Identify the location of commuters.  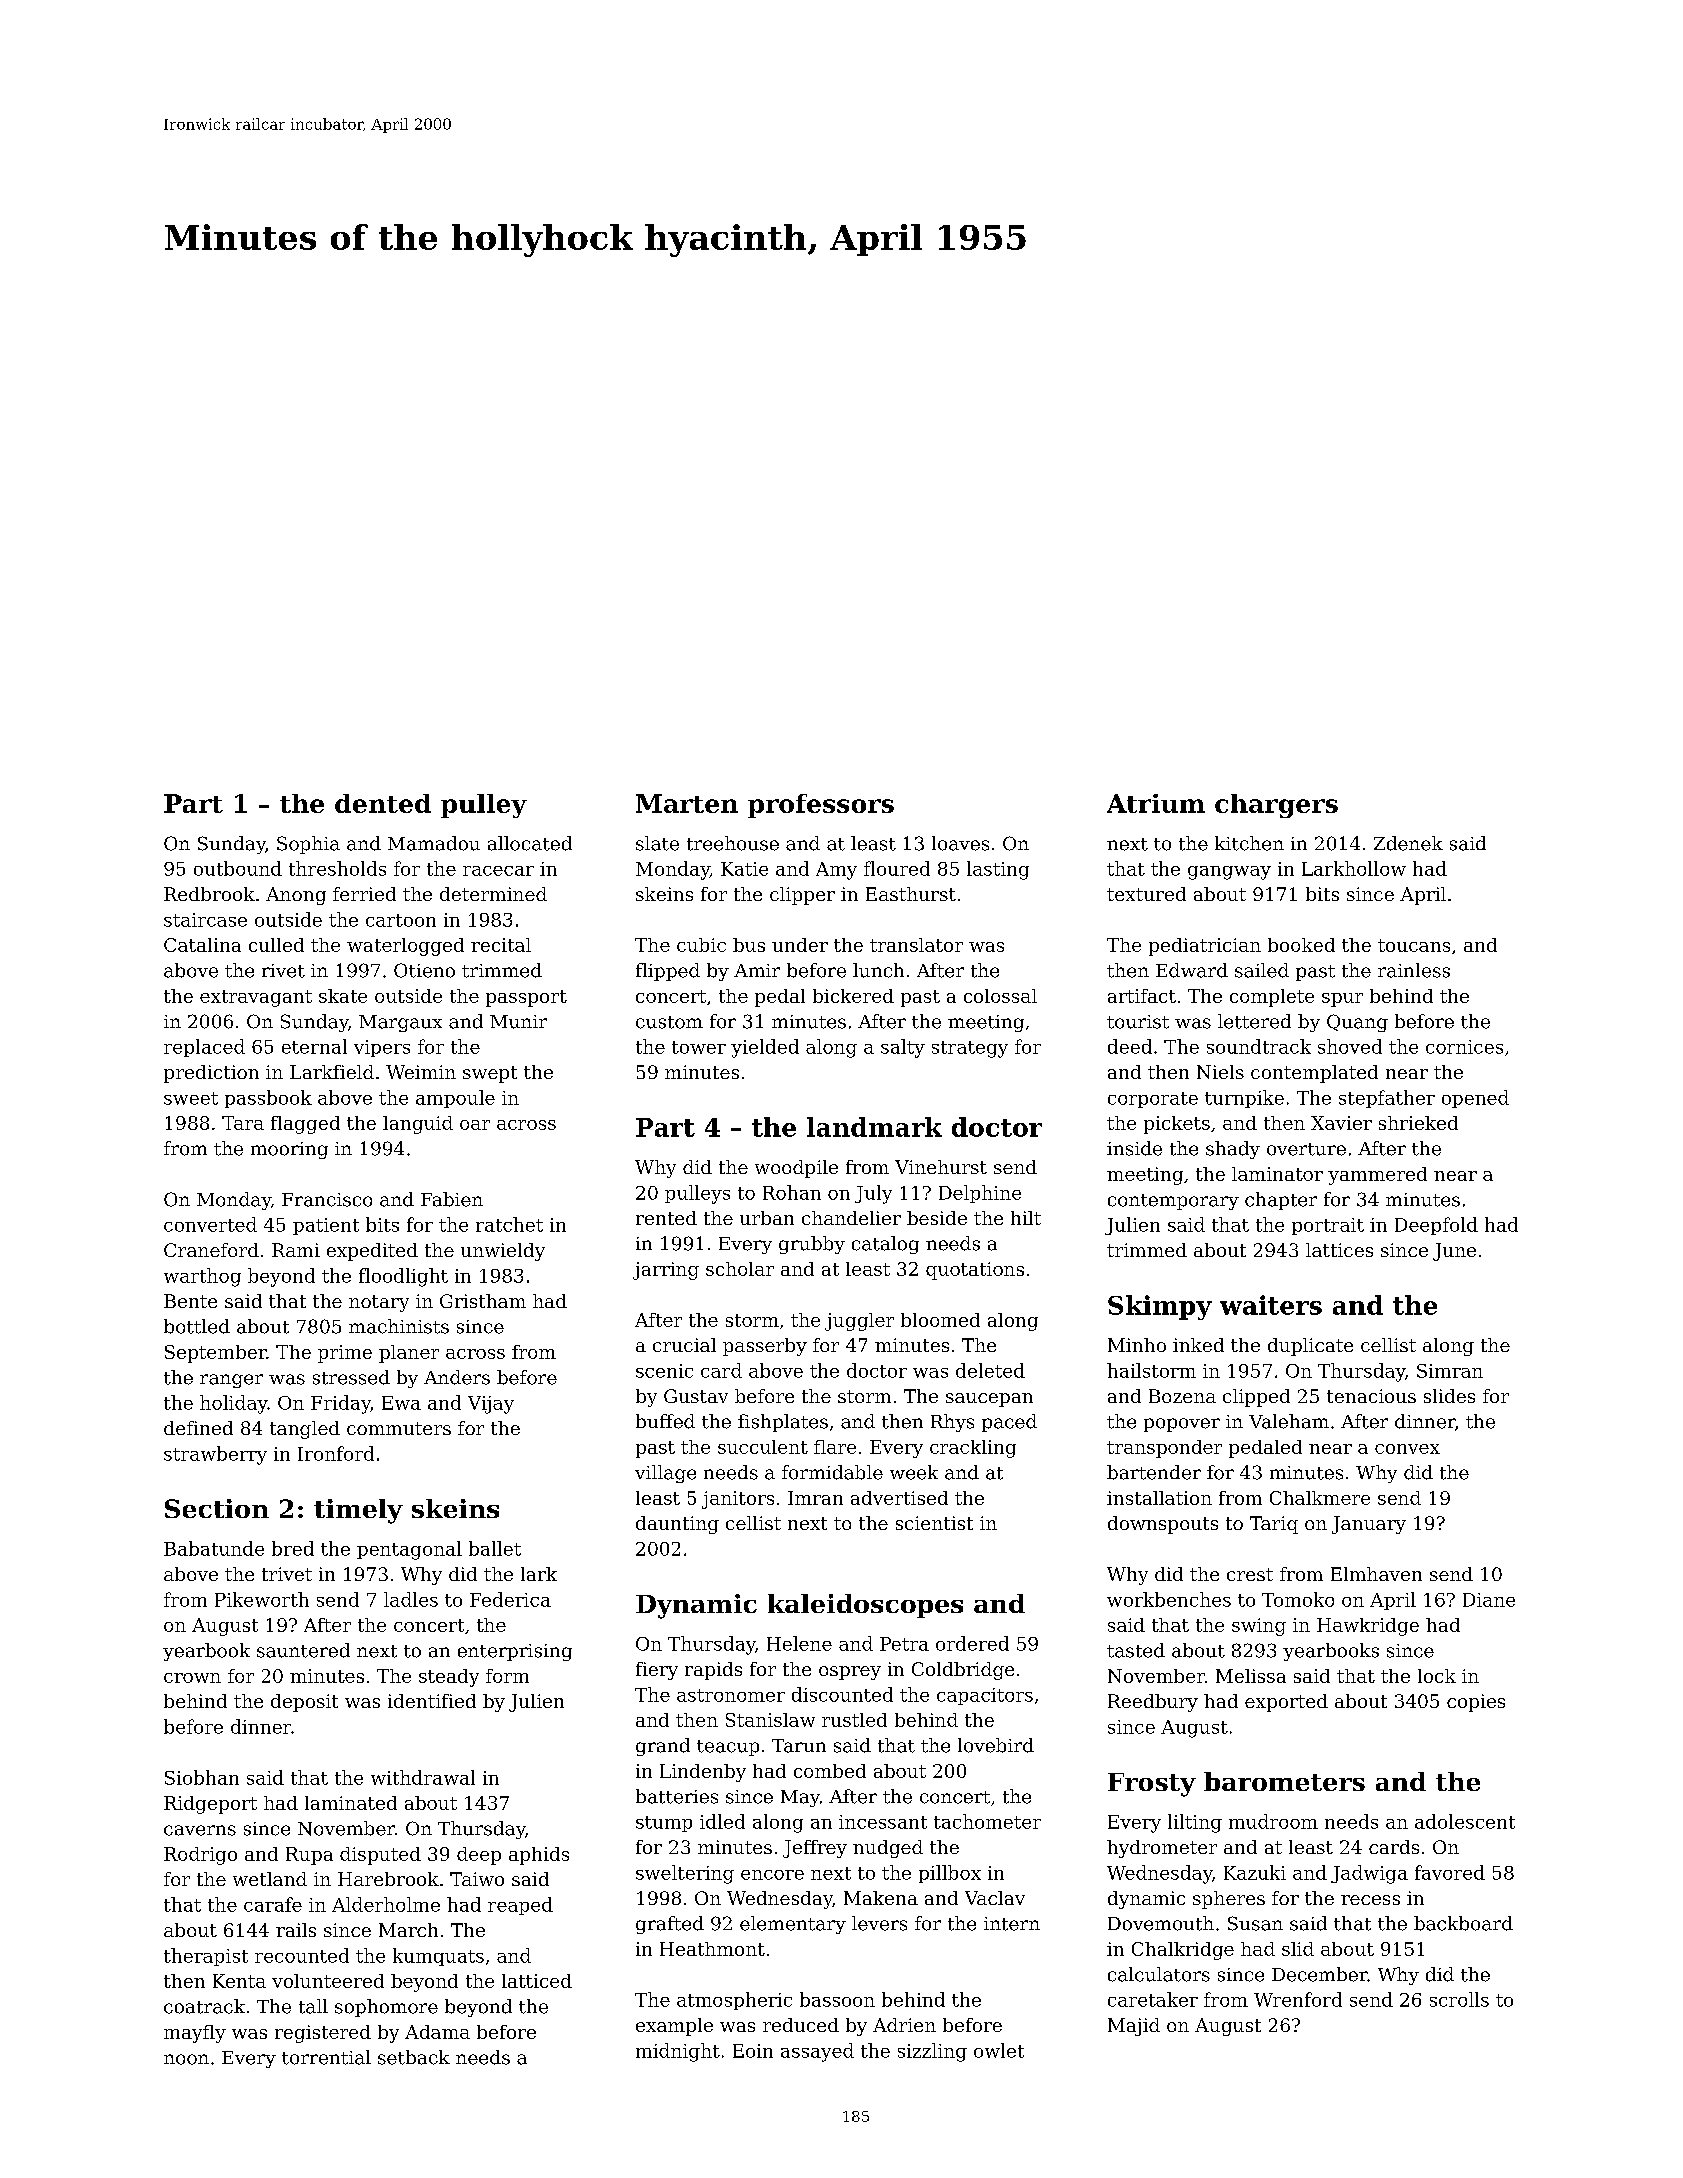
(399, 1428).
